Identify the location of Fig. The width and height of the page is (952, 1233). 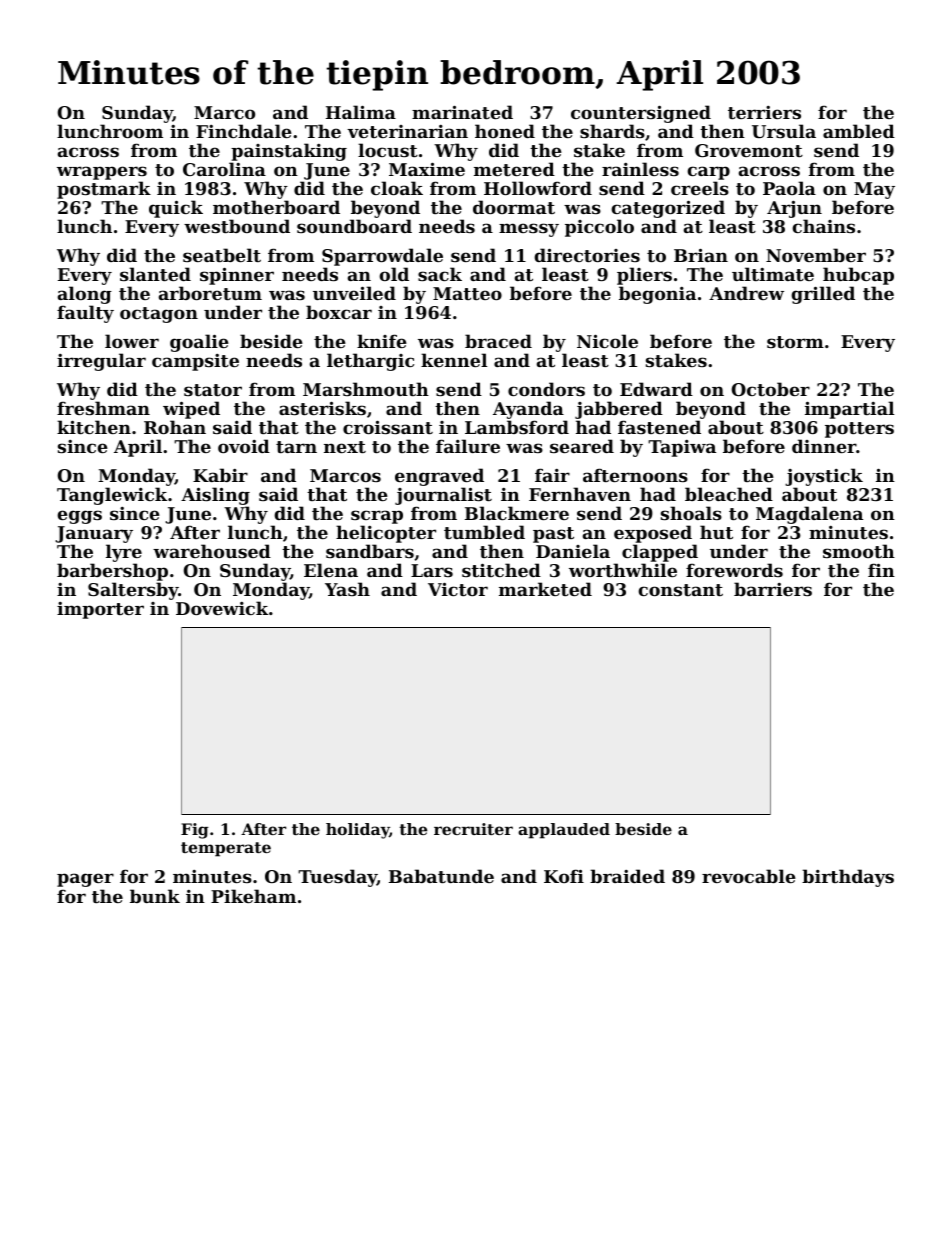
(195, 831).
